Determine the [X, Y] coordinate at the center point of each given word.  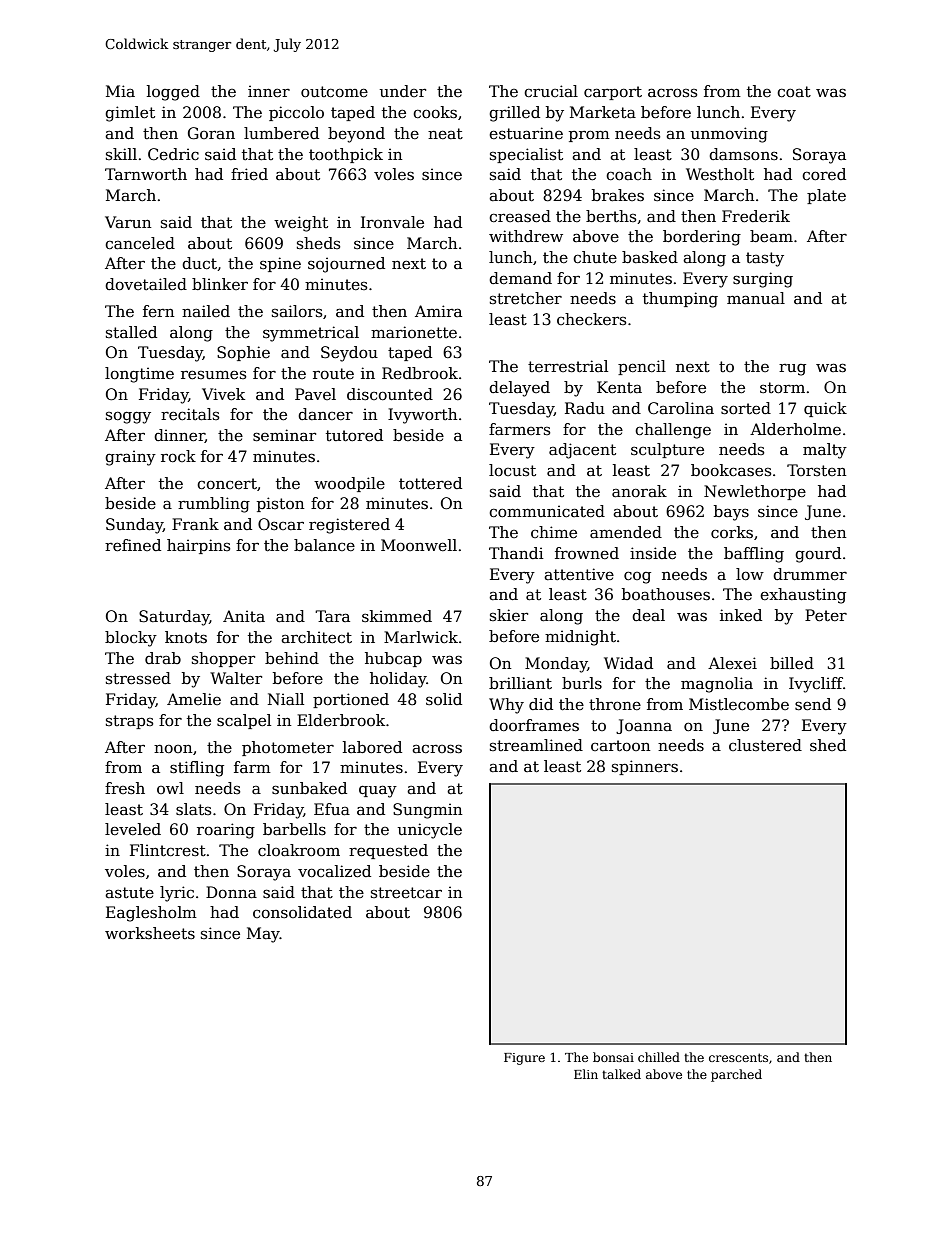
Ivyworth [422, 416]
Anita [244, 616]
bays [731, 513]
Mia [120, 91]
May [263, 935]
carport [613, 93]
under [403, 91]
